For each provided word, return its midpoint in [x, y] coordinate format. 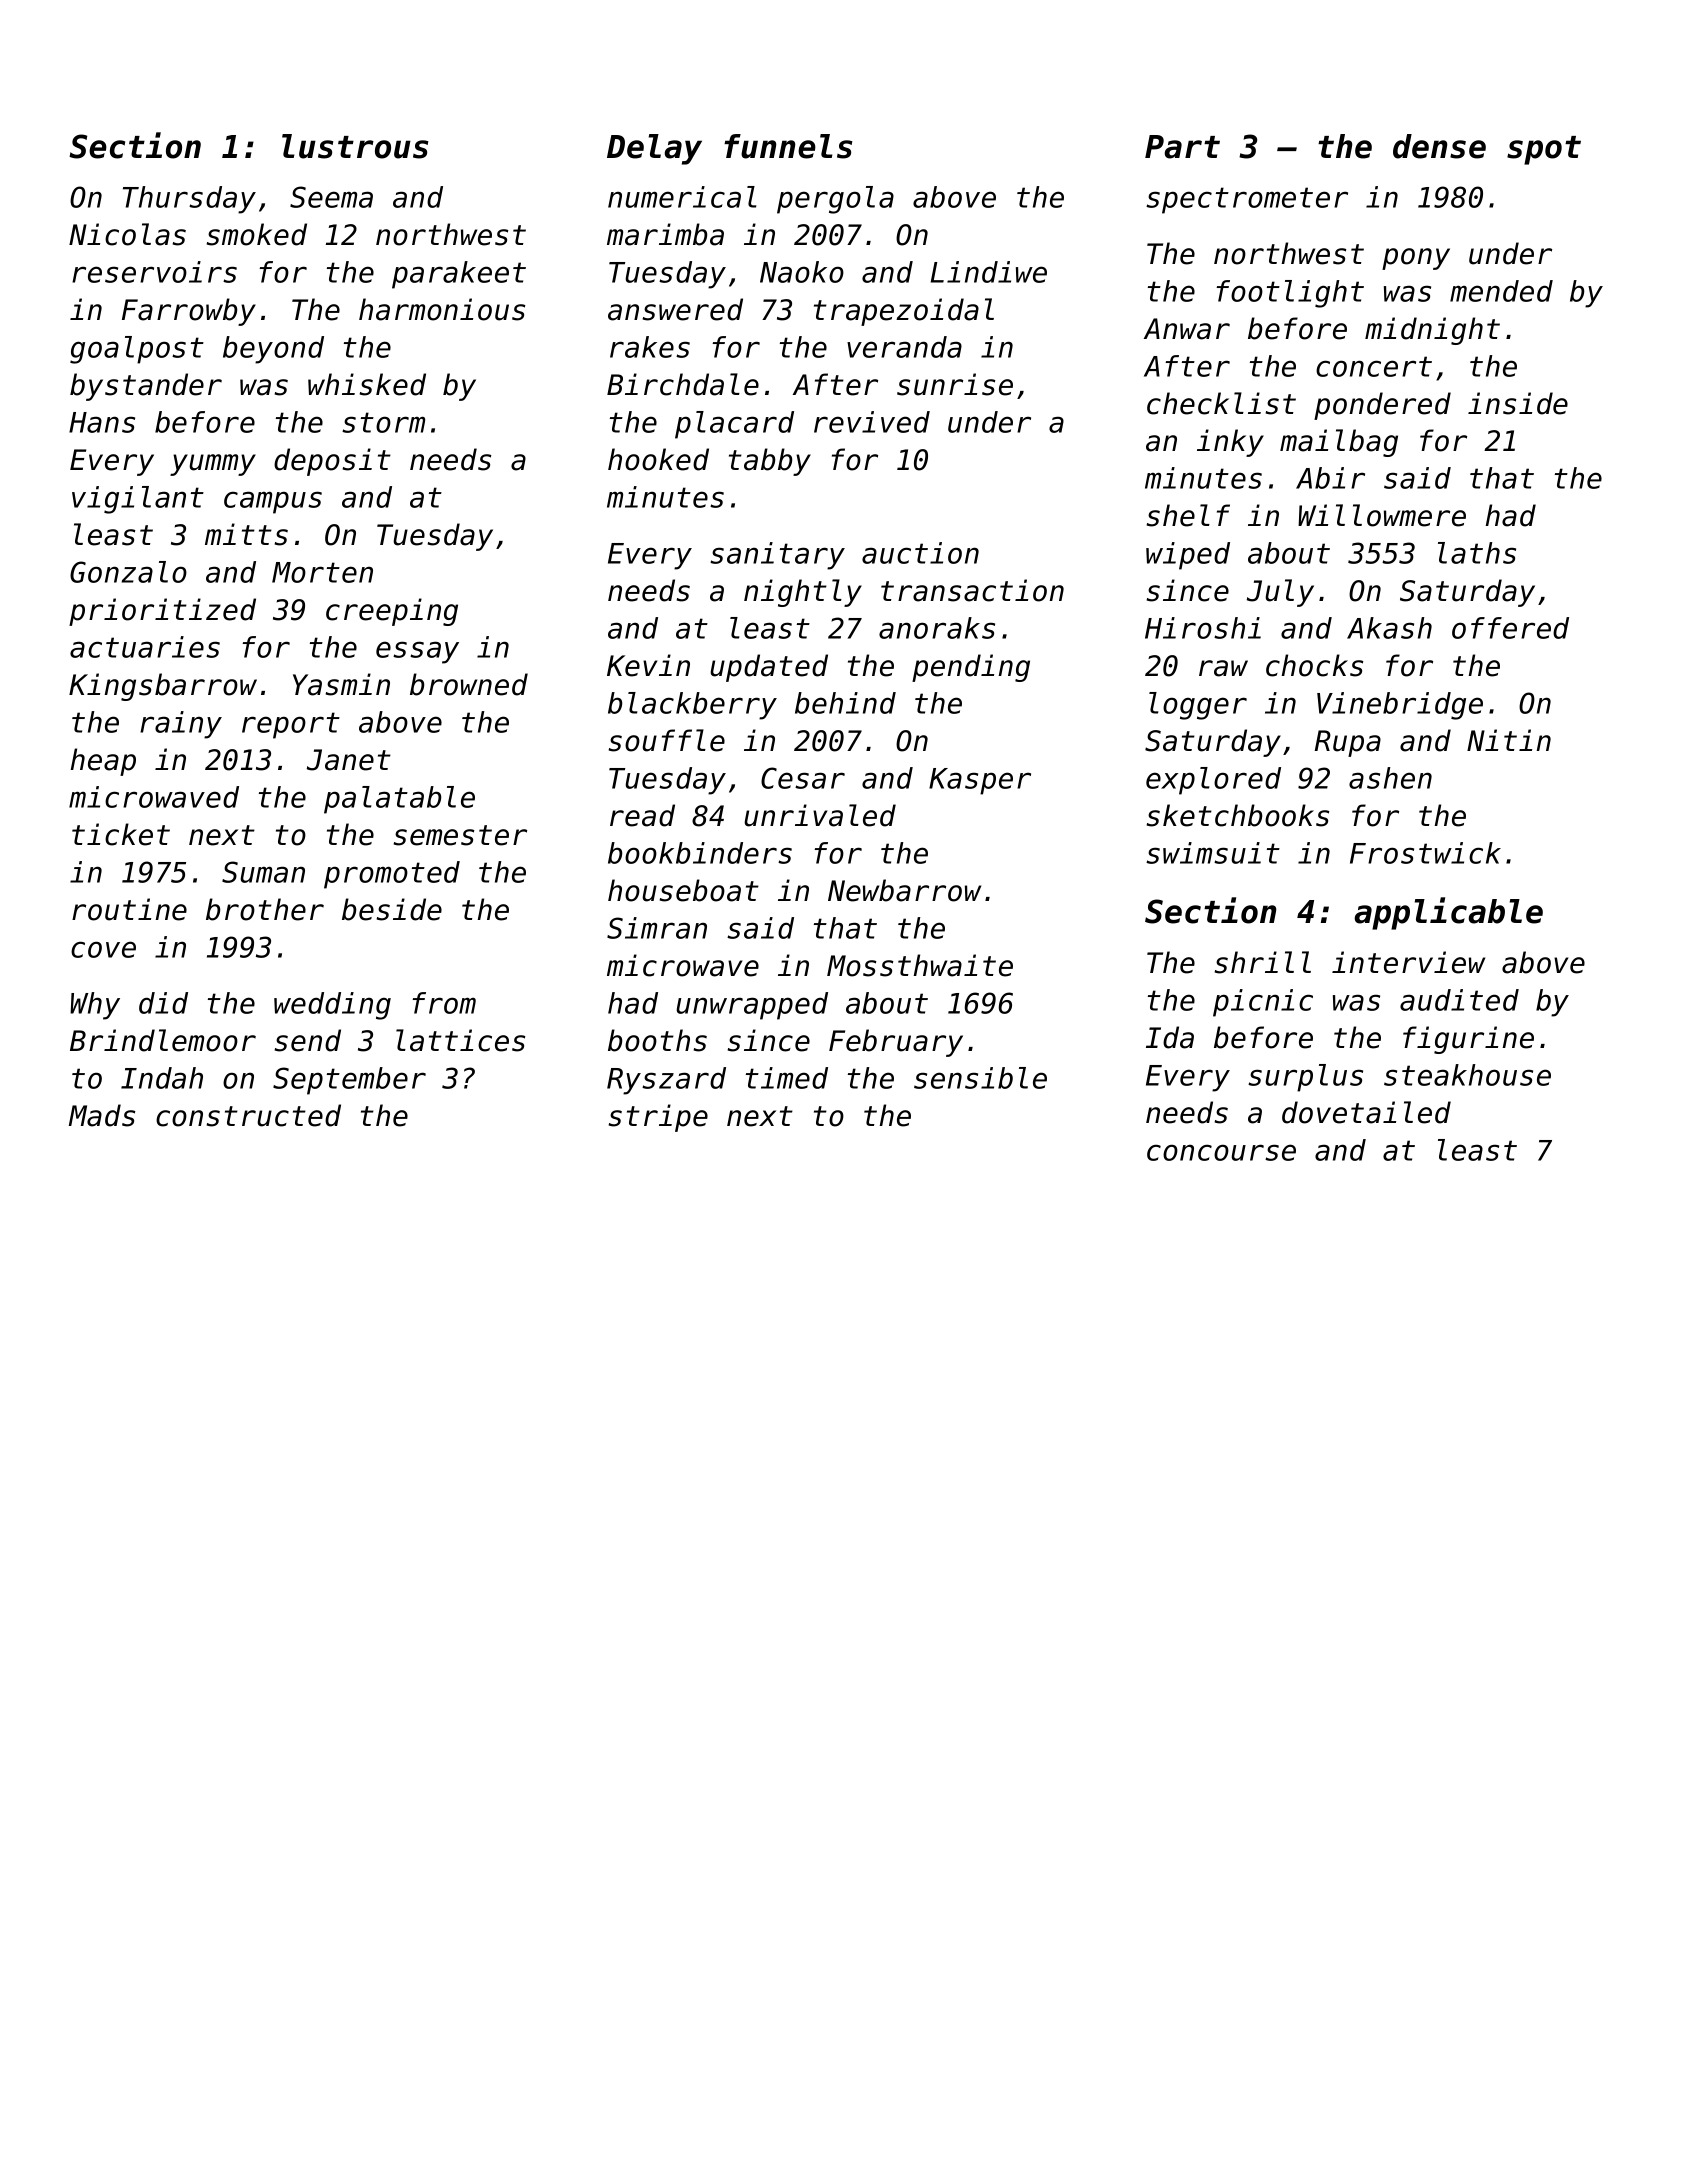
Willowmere [1382, 515]
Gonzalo [128, 572]
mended [1501, 291]
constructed [248, 1115]
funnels [788, 146]
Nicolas [127, 234]
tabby [770, 462]
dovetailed [1366, 1112]
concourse [1221, 1152]
